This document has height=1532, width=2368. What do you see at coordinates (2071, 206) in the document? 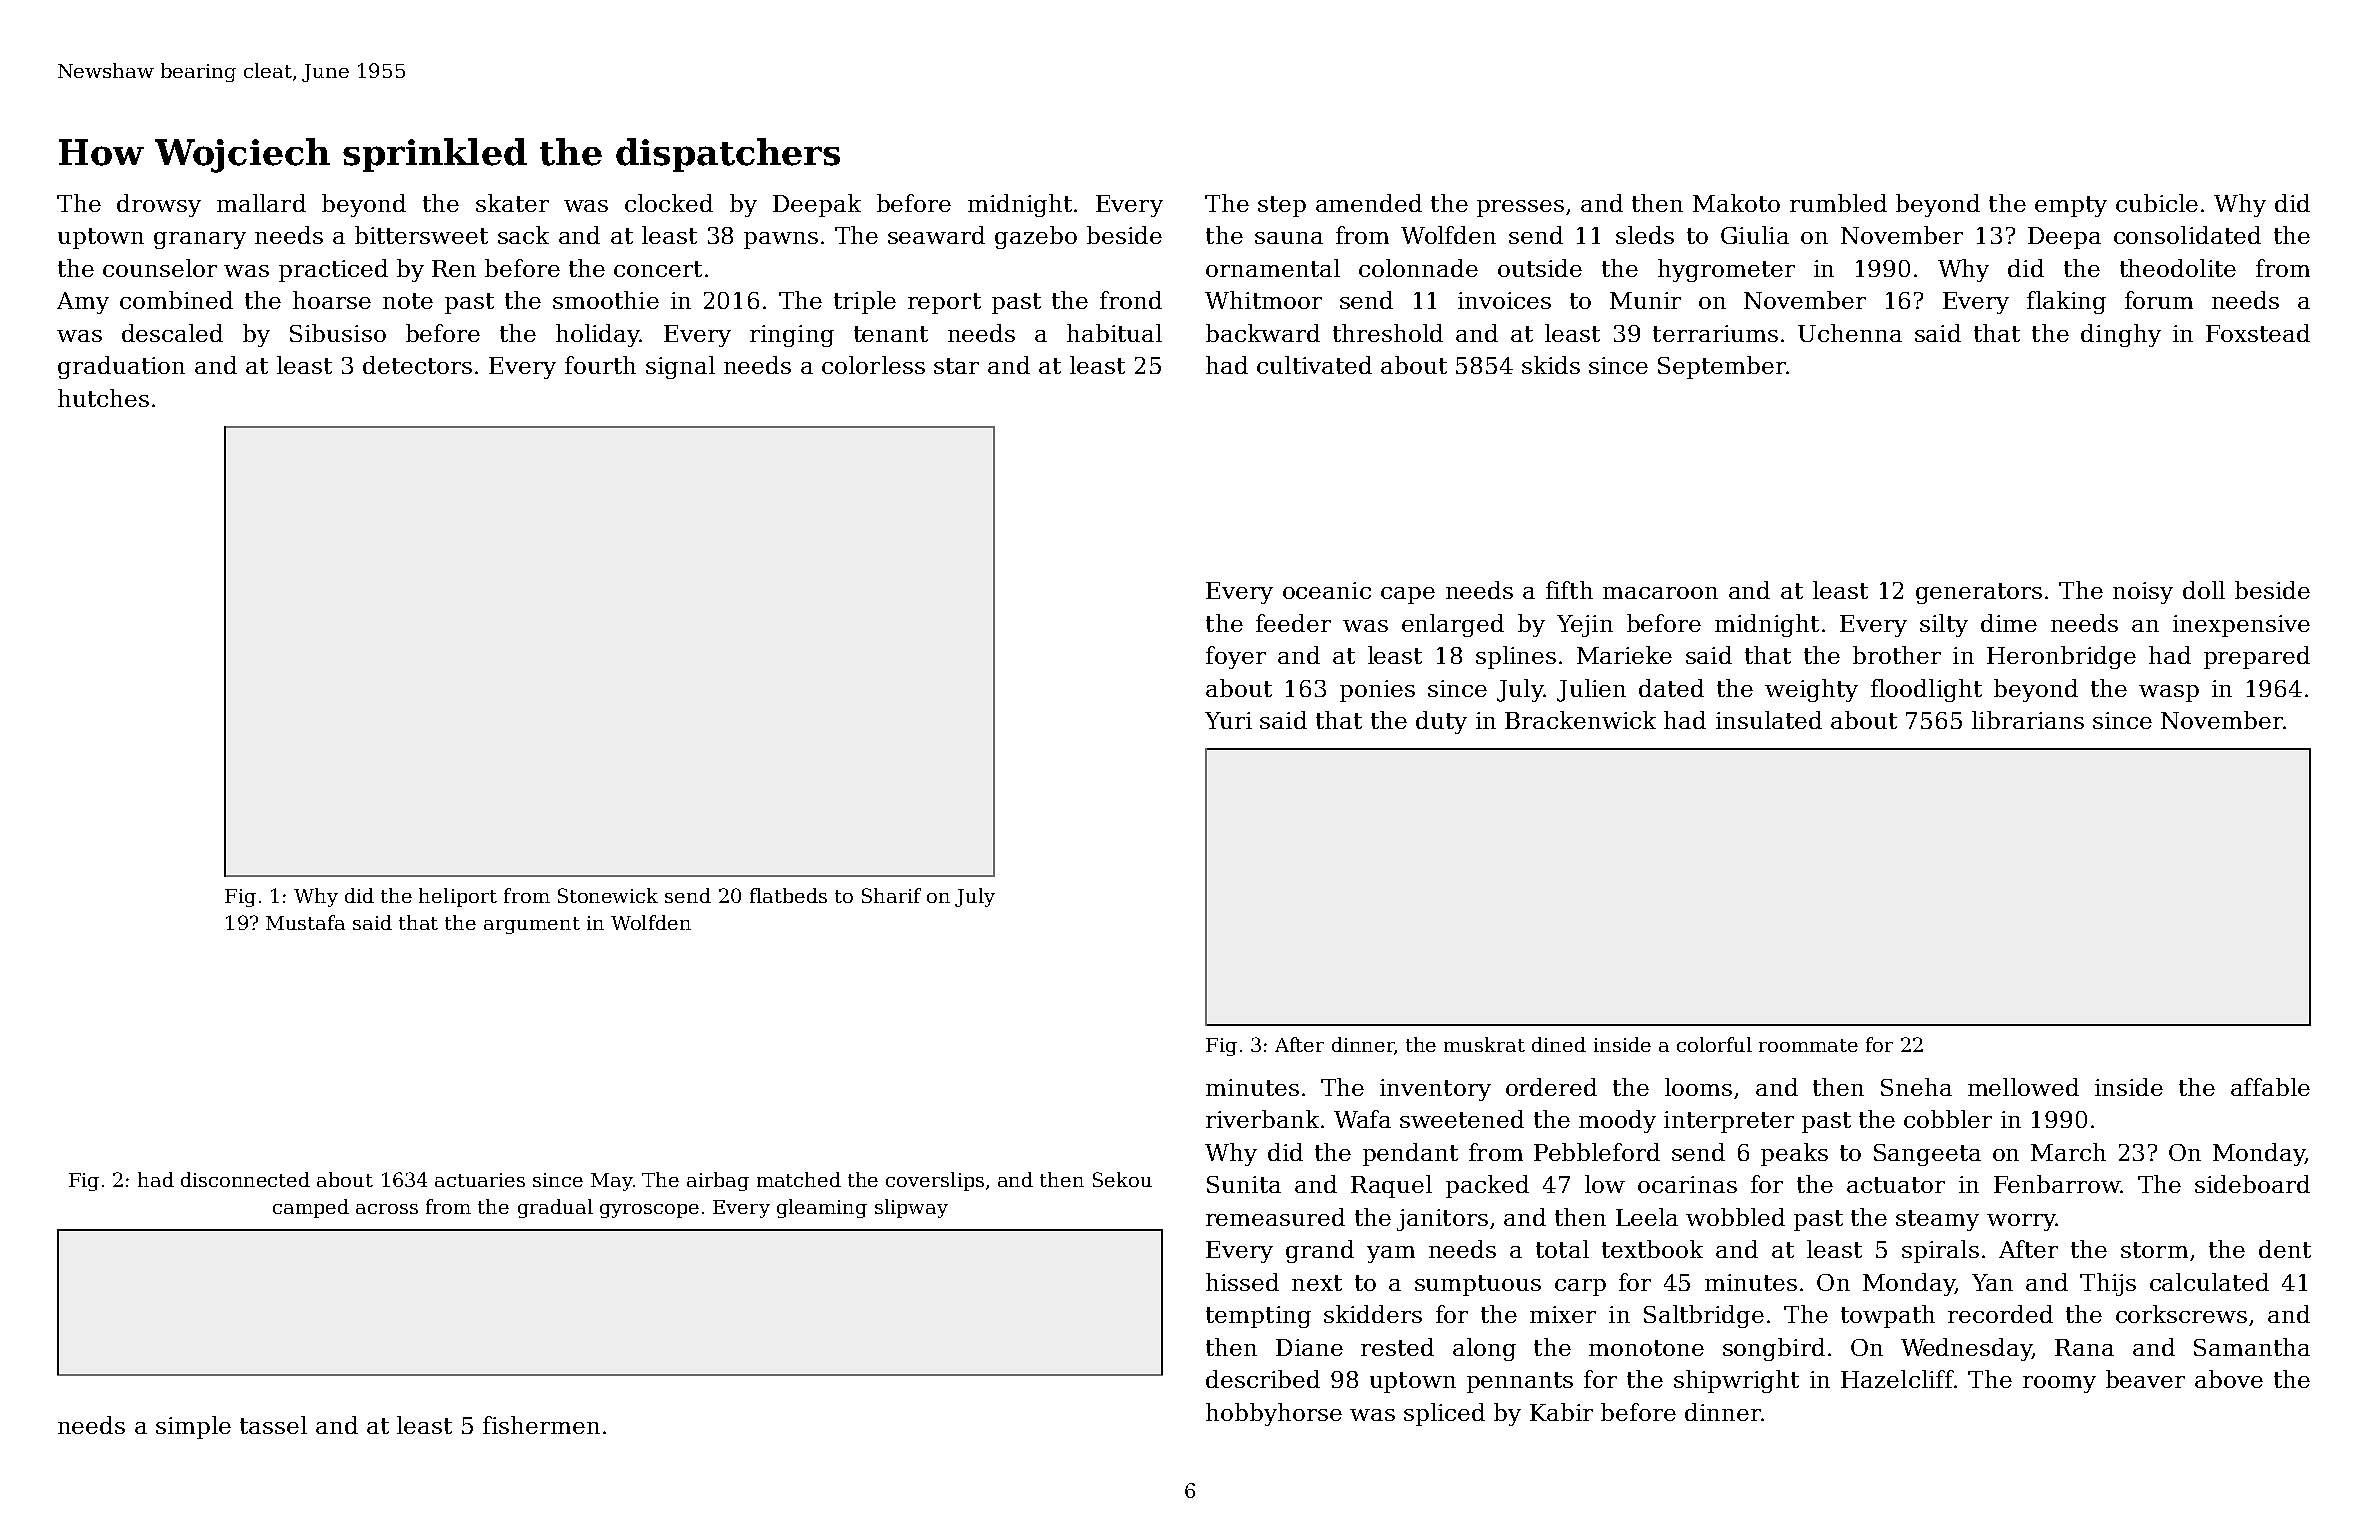
I see `empty` at bounding box center [2071, 206].
